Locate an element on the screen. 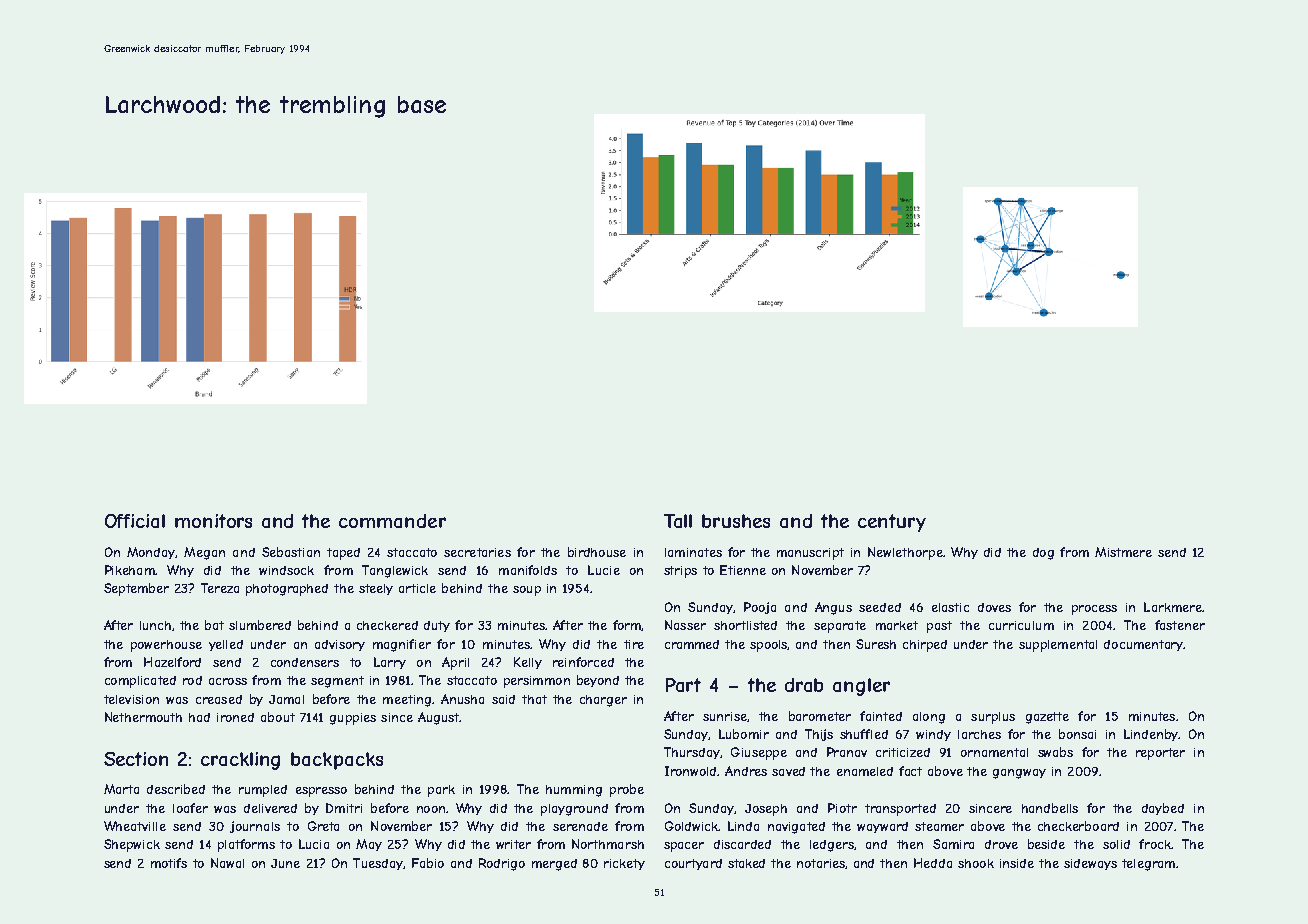  daybed is located at coordinates (1163, 809).
